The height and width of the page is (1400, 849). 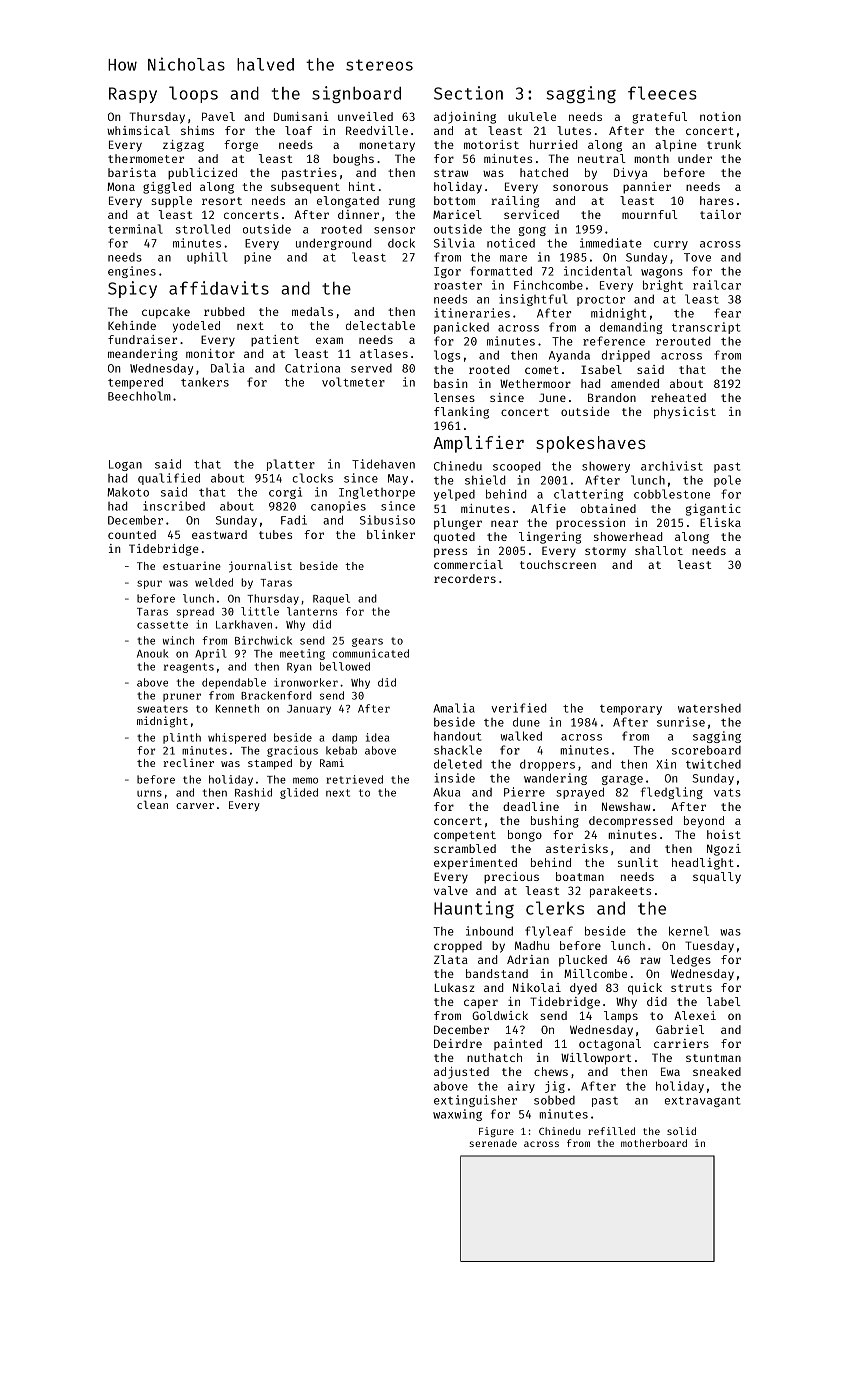 What do you see at coordinates (689, 931) in the page?
I see `kernel` at bounding box center [689, 931].
